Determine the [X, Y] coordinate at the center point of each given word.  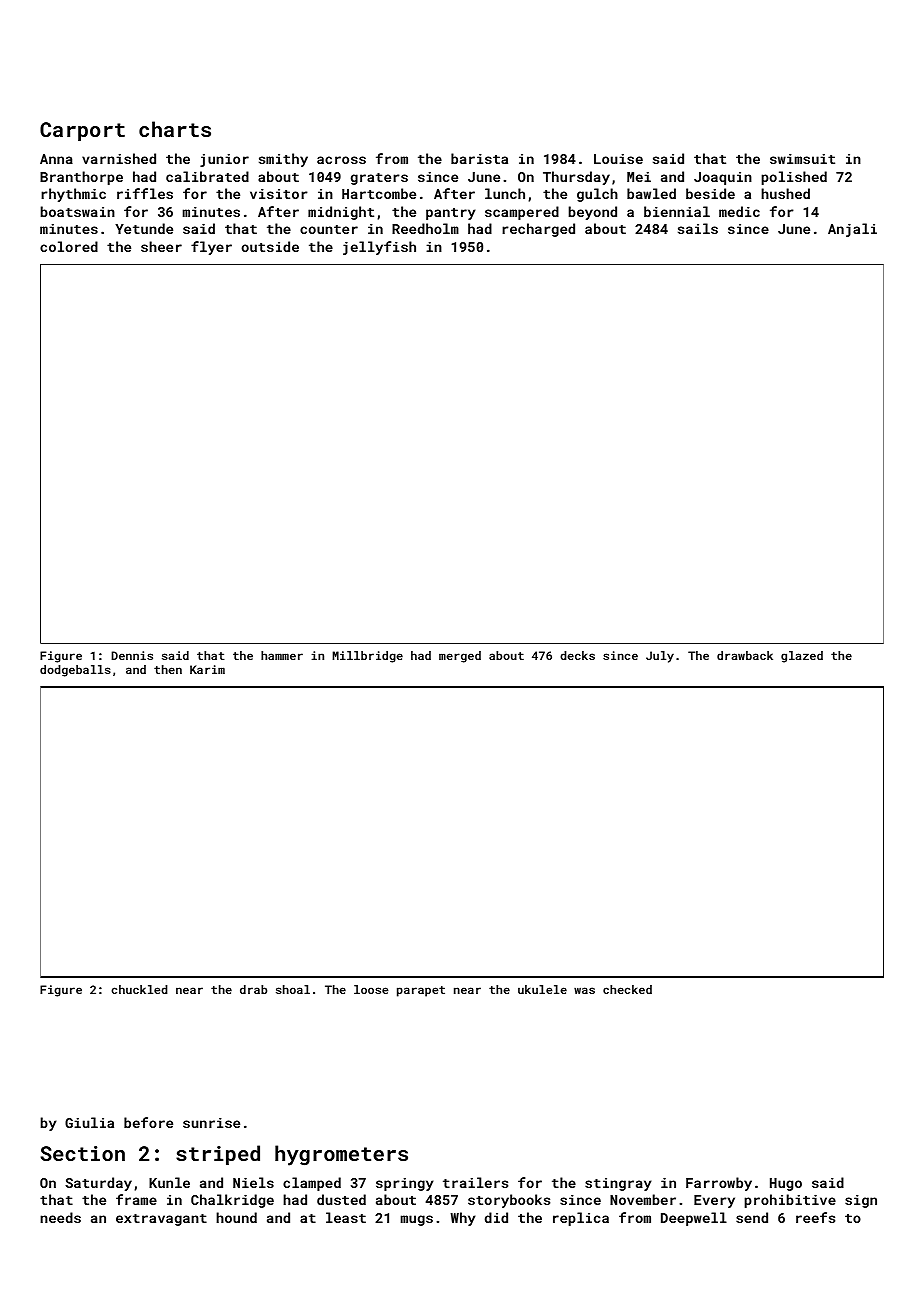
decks [577, 655]
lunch [505, 193]
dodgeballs [75, 671]
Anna [56, 159]
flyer [211, 248]
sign [861, 1201]
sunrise [211, 1123]
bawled [651, 193]
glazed [802, 657]
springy [405, 1184]
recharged [538, 230]
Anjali [852, 230]
